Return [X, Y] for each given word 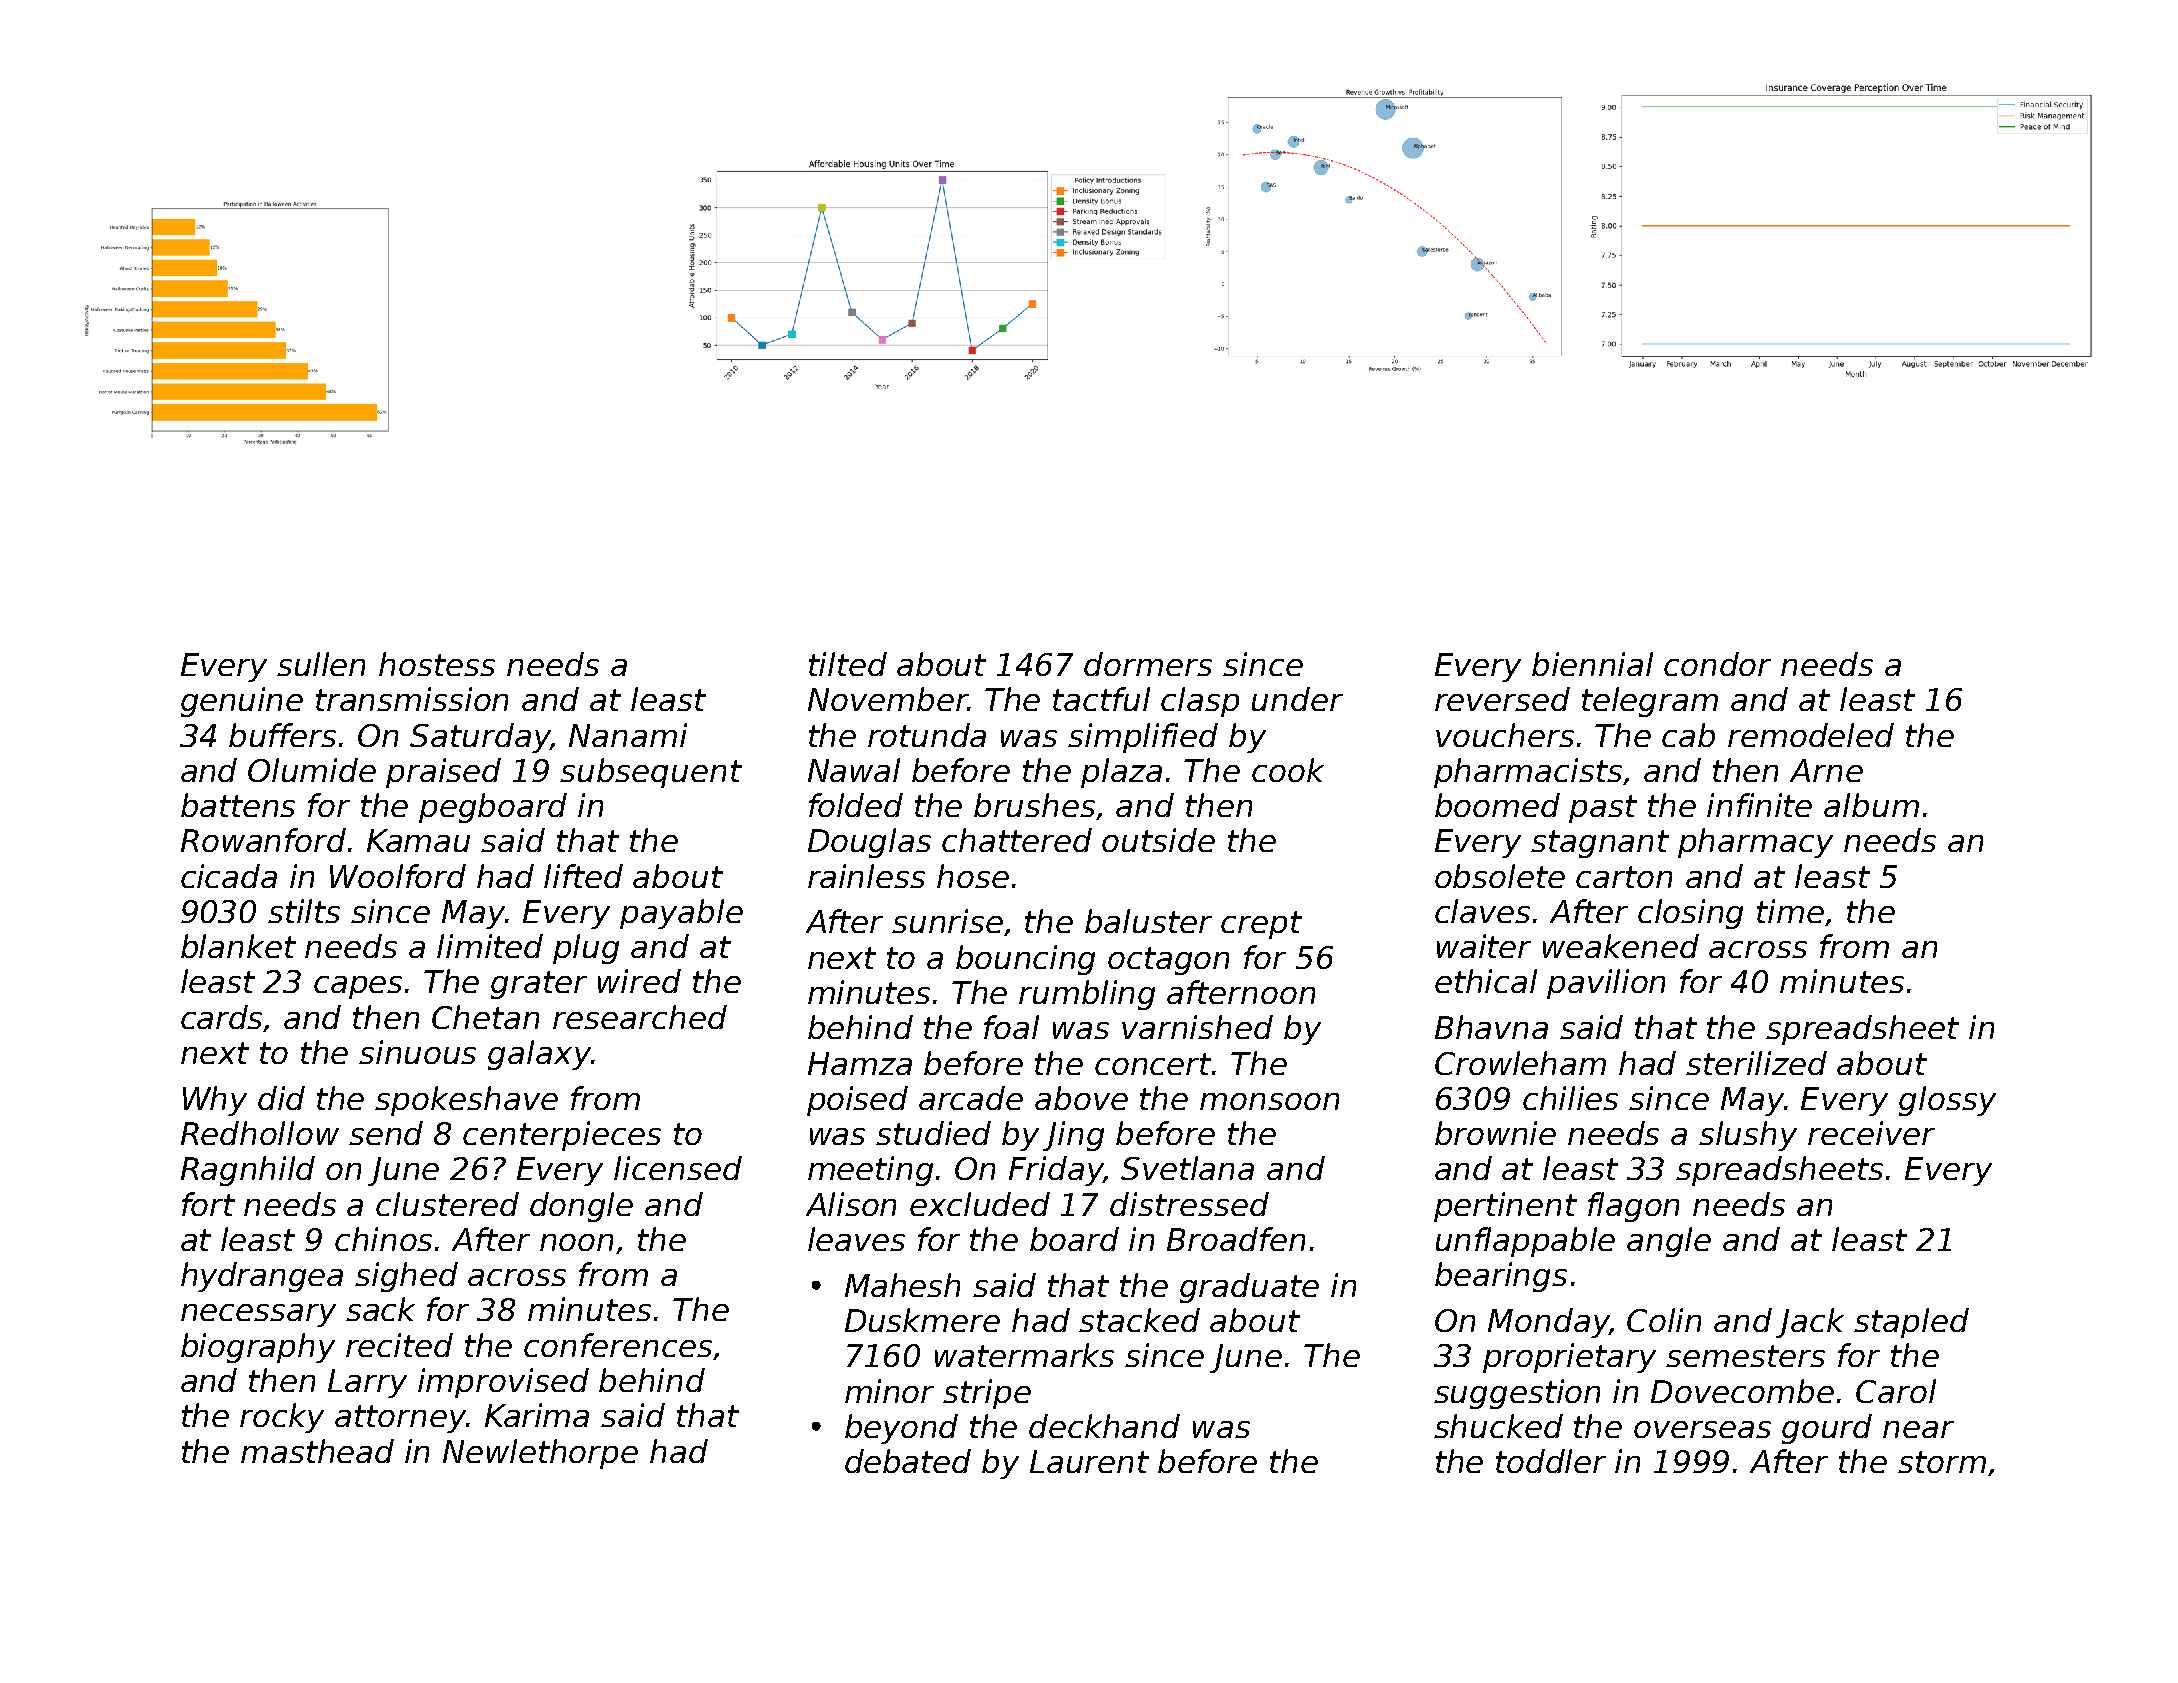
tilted [848, 664]
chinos [383, 1239]
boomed [1497, 805]
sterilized [1756, 1063]
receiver [1871, 1133]
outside [1158, 840]
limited [490, 946]
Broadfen [1236, 1239]
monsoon [1269, 1101]
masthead [317, 1451]
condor [1717, 664]
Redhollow [260, 1133]
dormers [1148, 664]
